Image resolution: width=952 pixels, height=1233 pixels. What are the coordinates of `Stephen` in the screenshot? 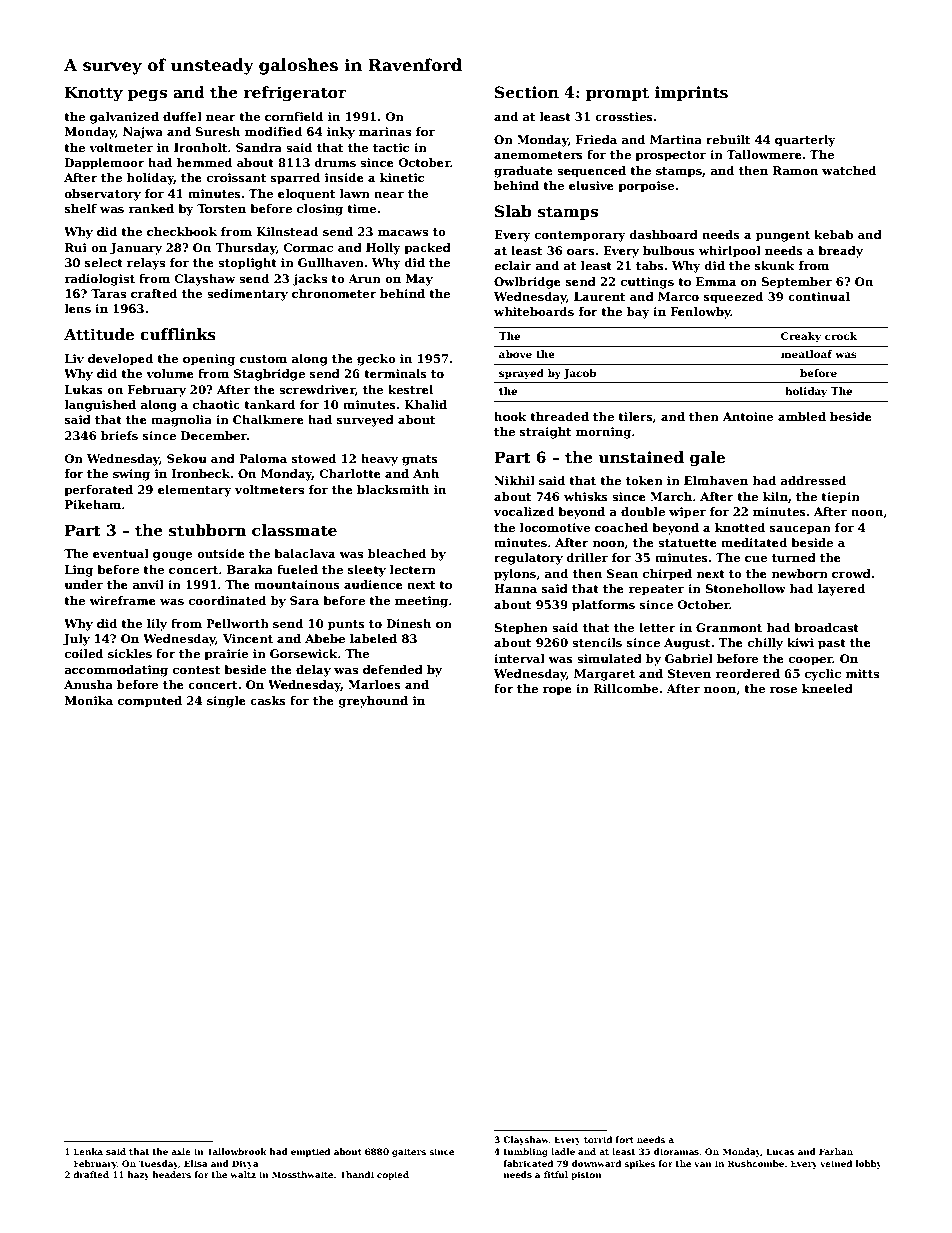 It's located at (521, 629).
